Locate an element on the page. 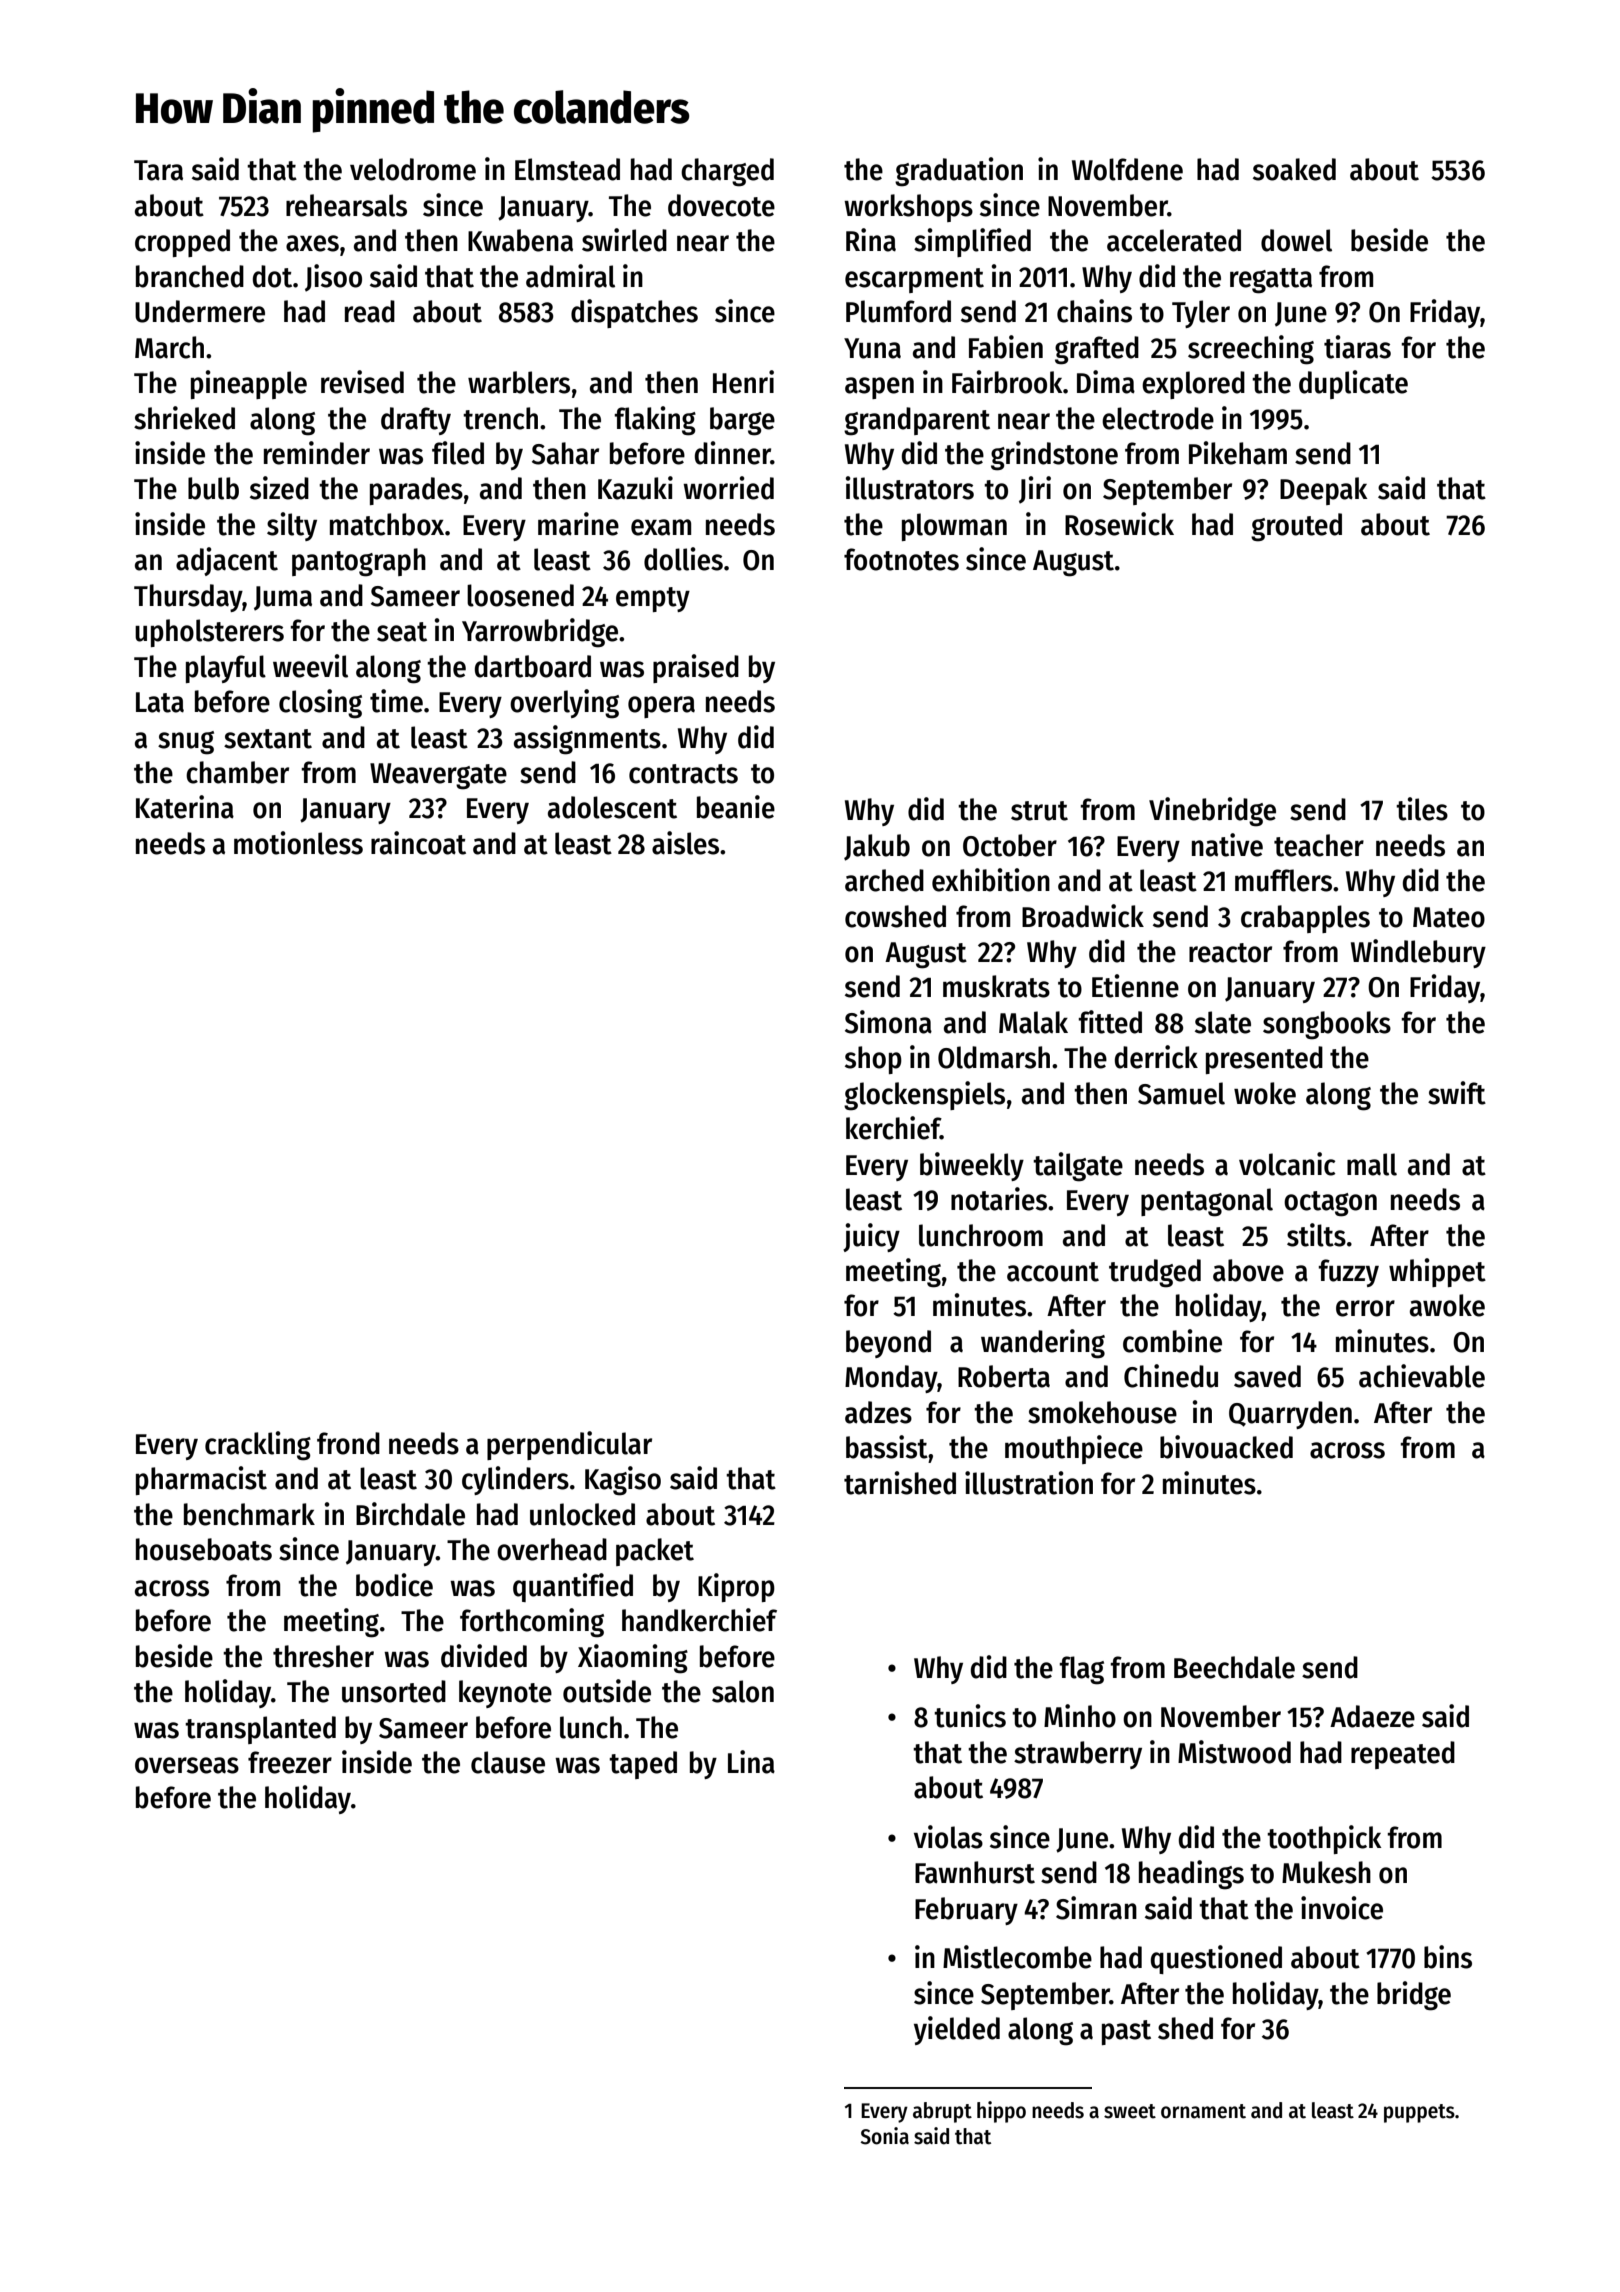 This image has width=1620, height=2292. repeated is located at coordinates (1403, 1755).
